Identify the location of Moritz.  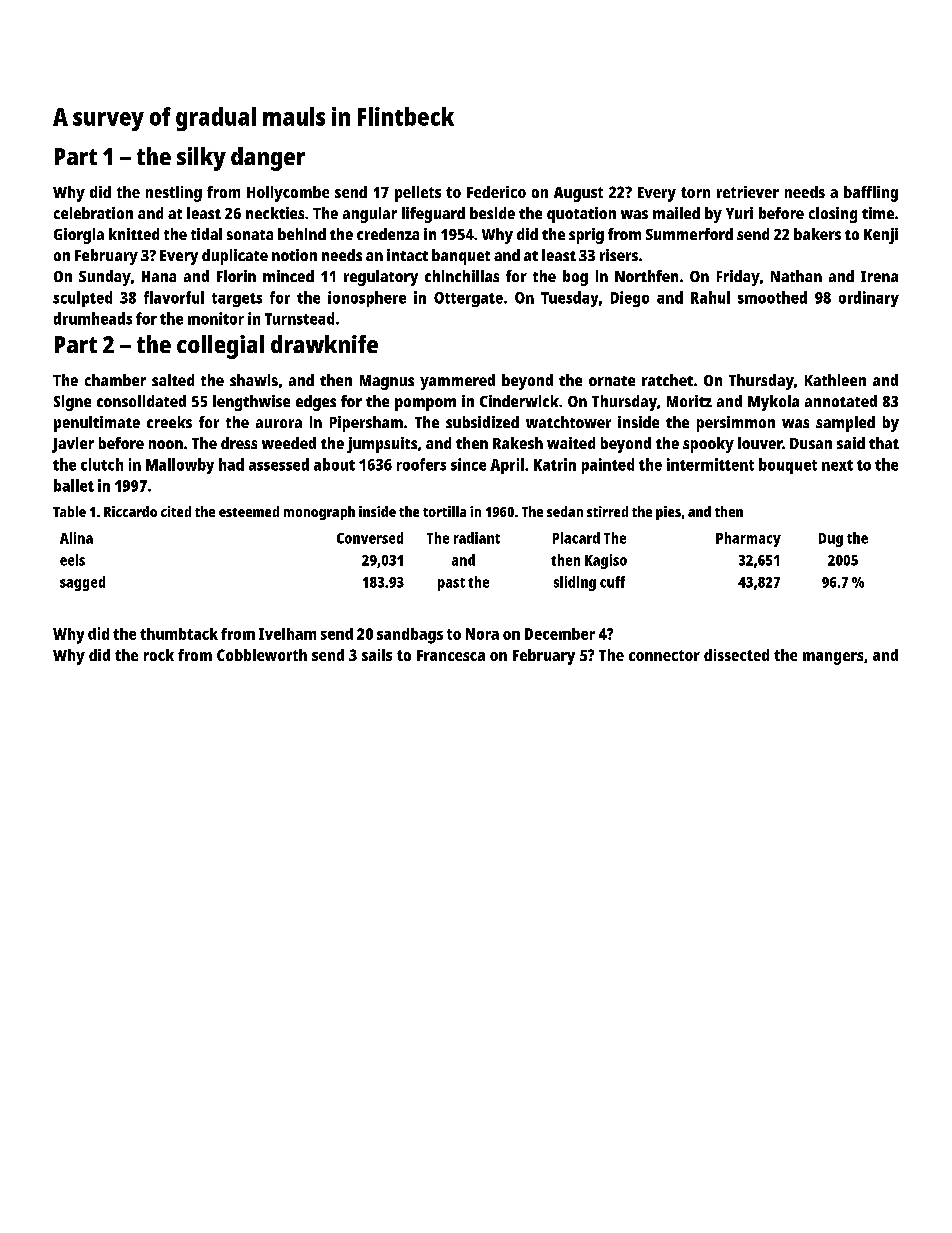
(689, 401).
